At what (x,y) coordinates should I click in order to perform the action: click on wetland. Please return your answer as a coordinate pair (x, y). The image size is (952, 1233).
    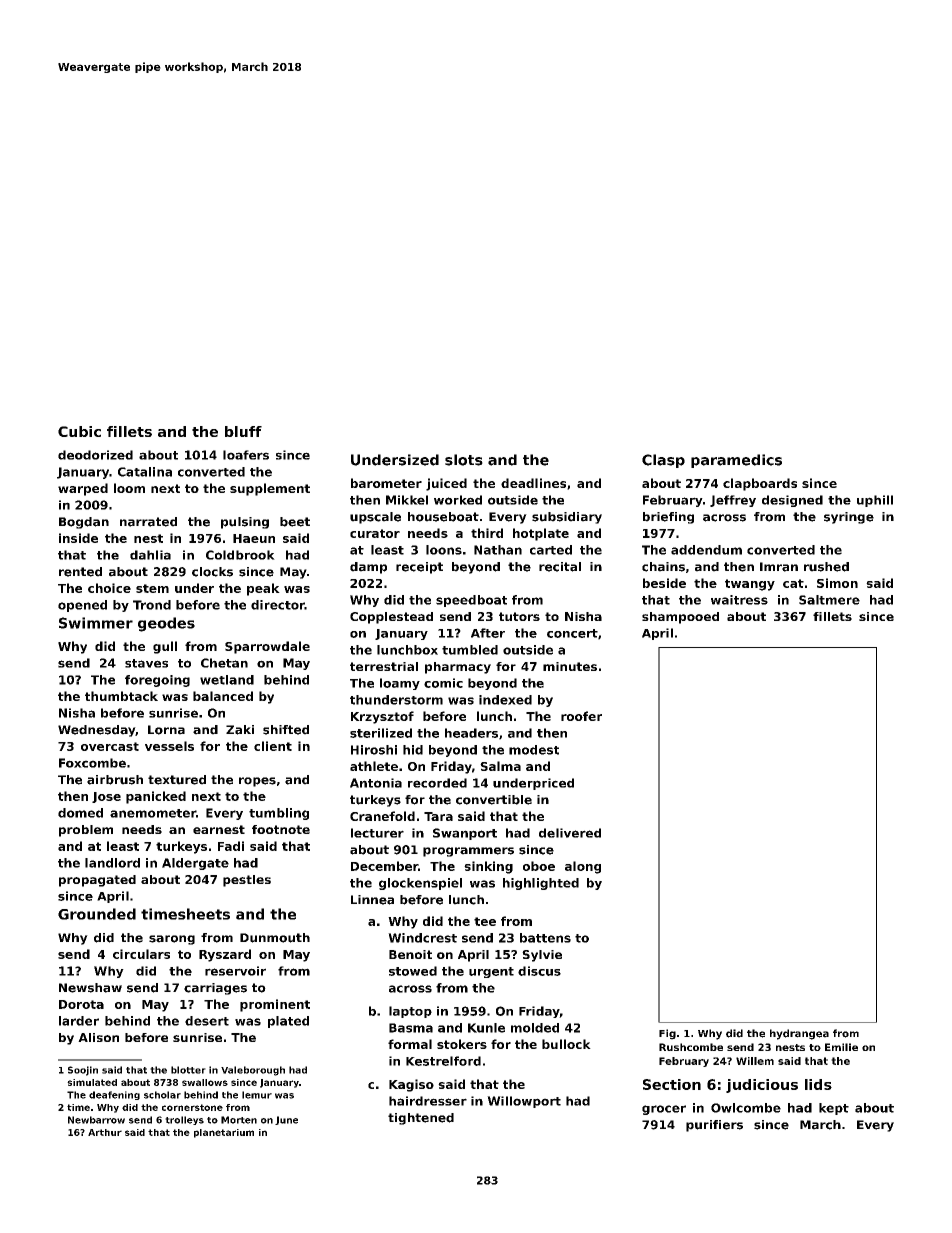
    Looking at the image, I should click on (227, 680).
